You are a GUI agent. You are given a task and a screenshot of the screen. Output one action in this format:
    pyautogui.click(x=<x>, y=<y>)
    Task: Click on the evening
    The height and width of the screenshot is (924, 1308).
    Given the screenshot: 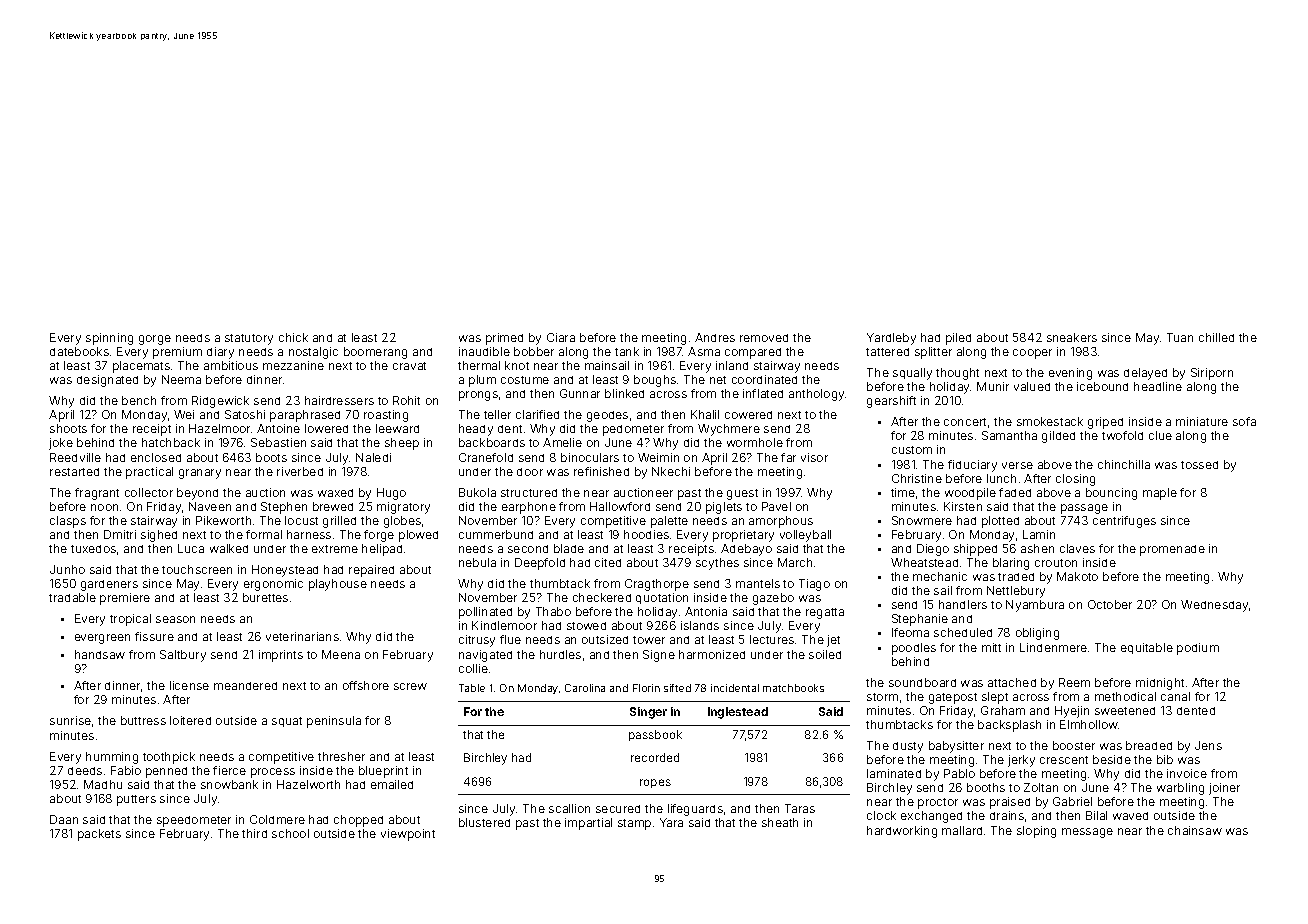 What is the action you would take?
    pyautogui.click(x=1070, y=374)
